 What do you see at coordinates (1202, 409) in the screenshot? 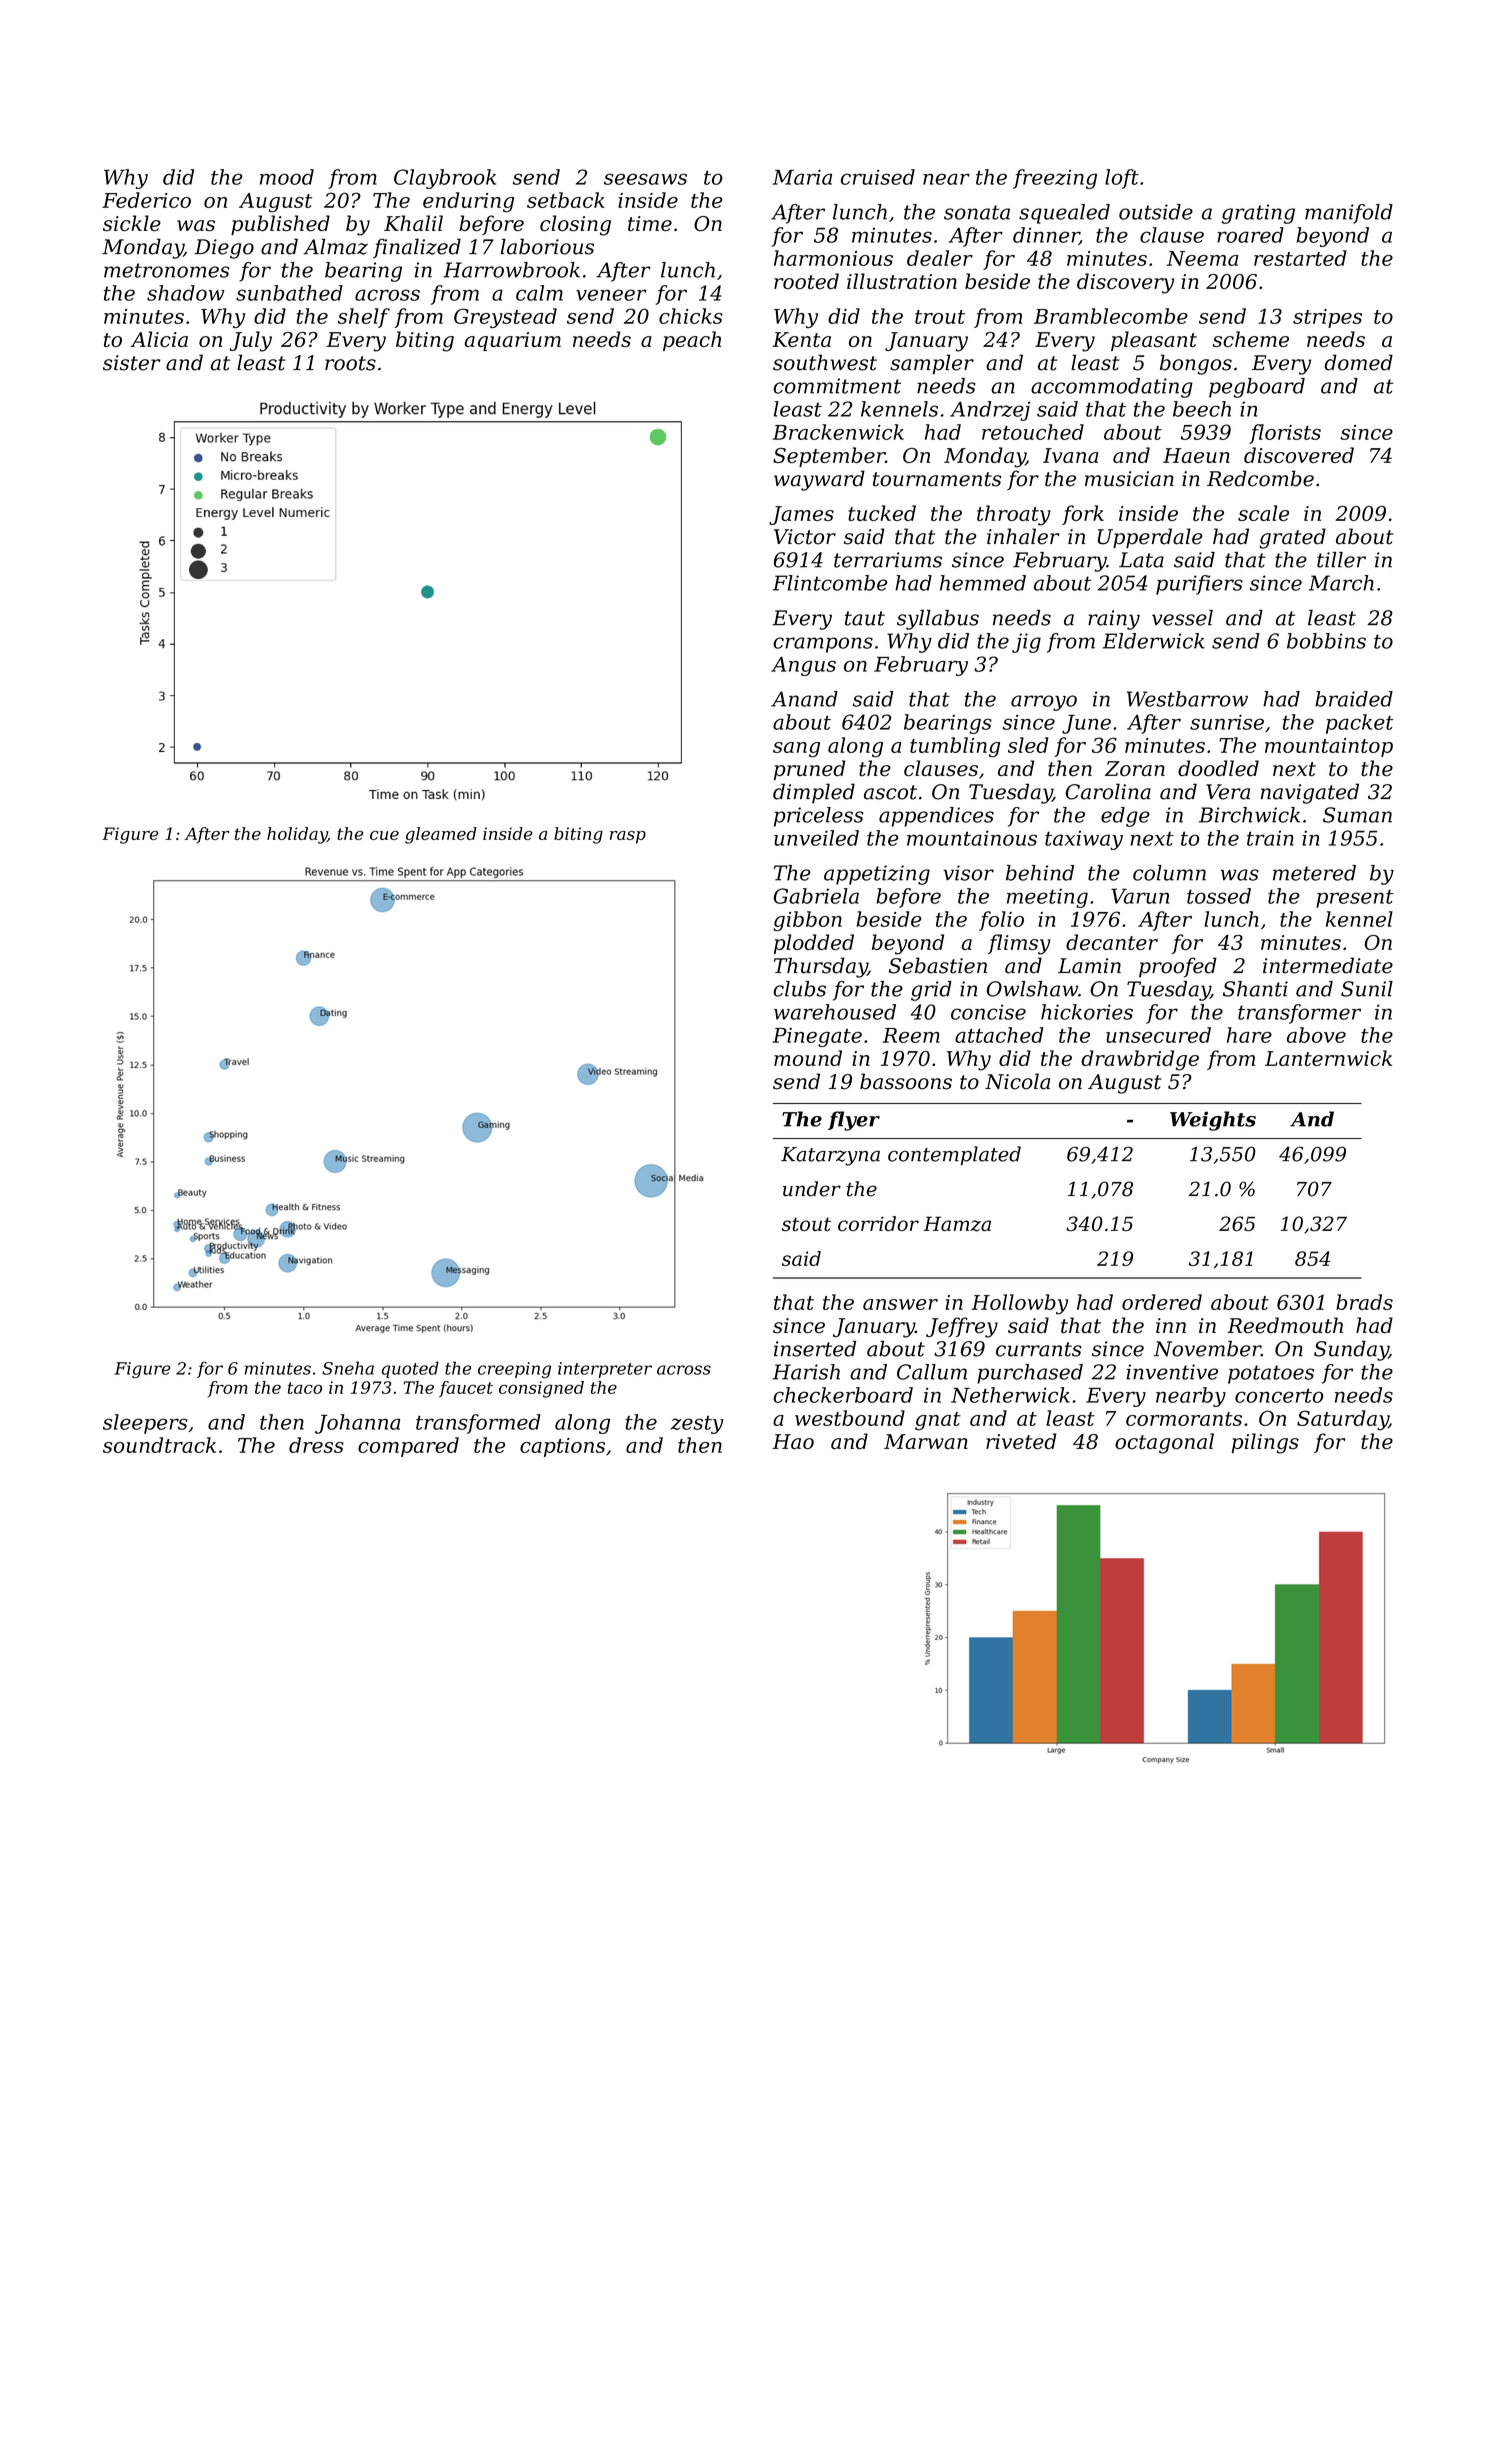
I see `beech` at bounding box center [1202, 409].
